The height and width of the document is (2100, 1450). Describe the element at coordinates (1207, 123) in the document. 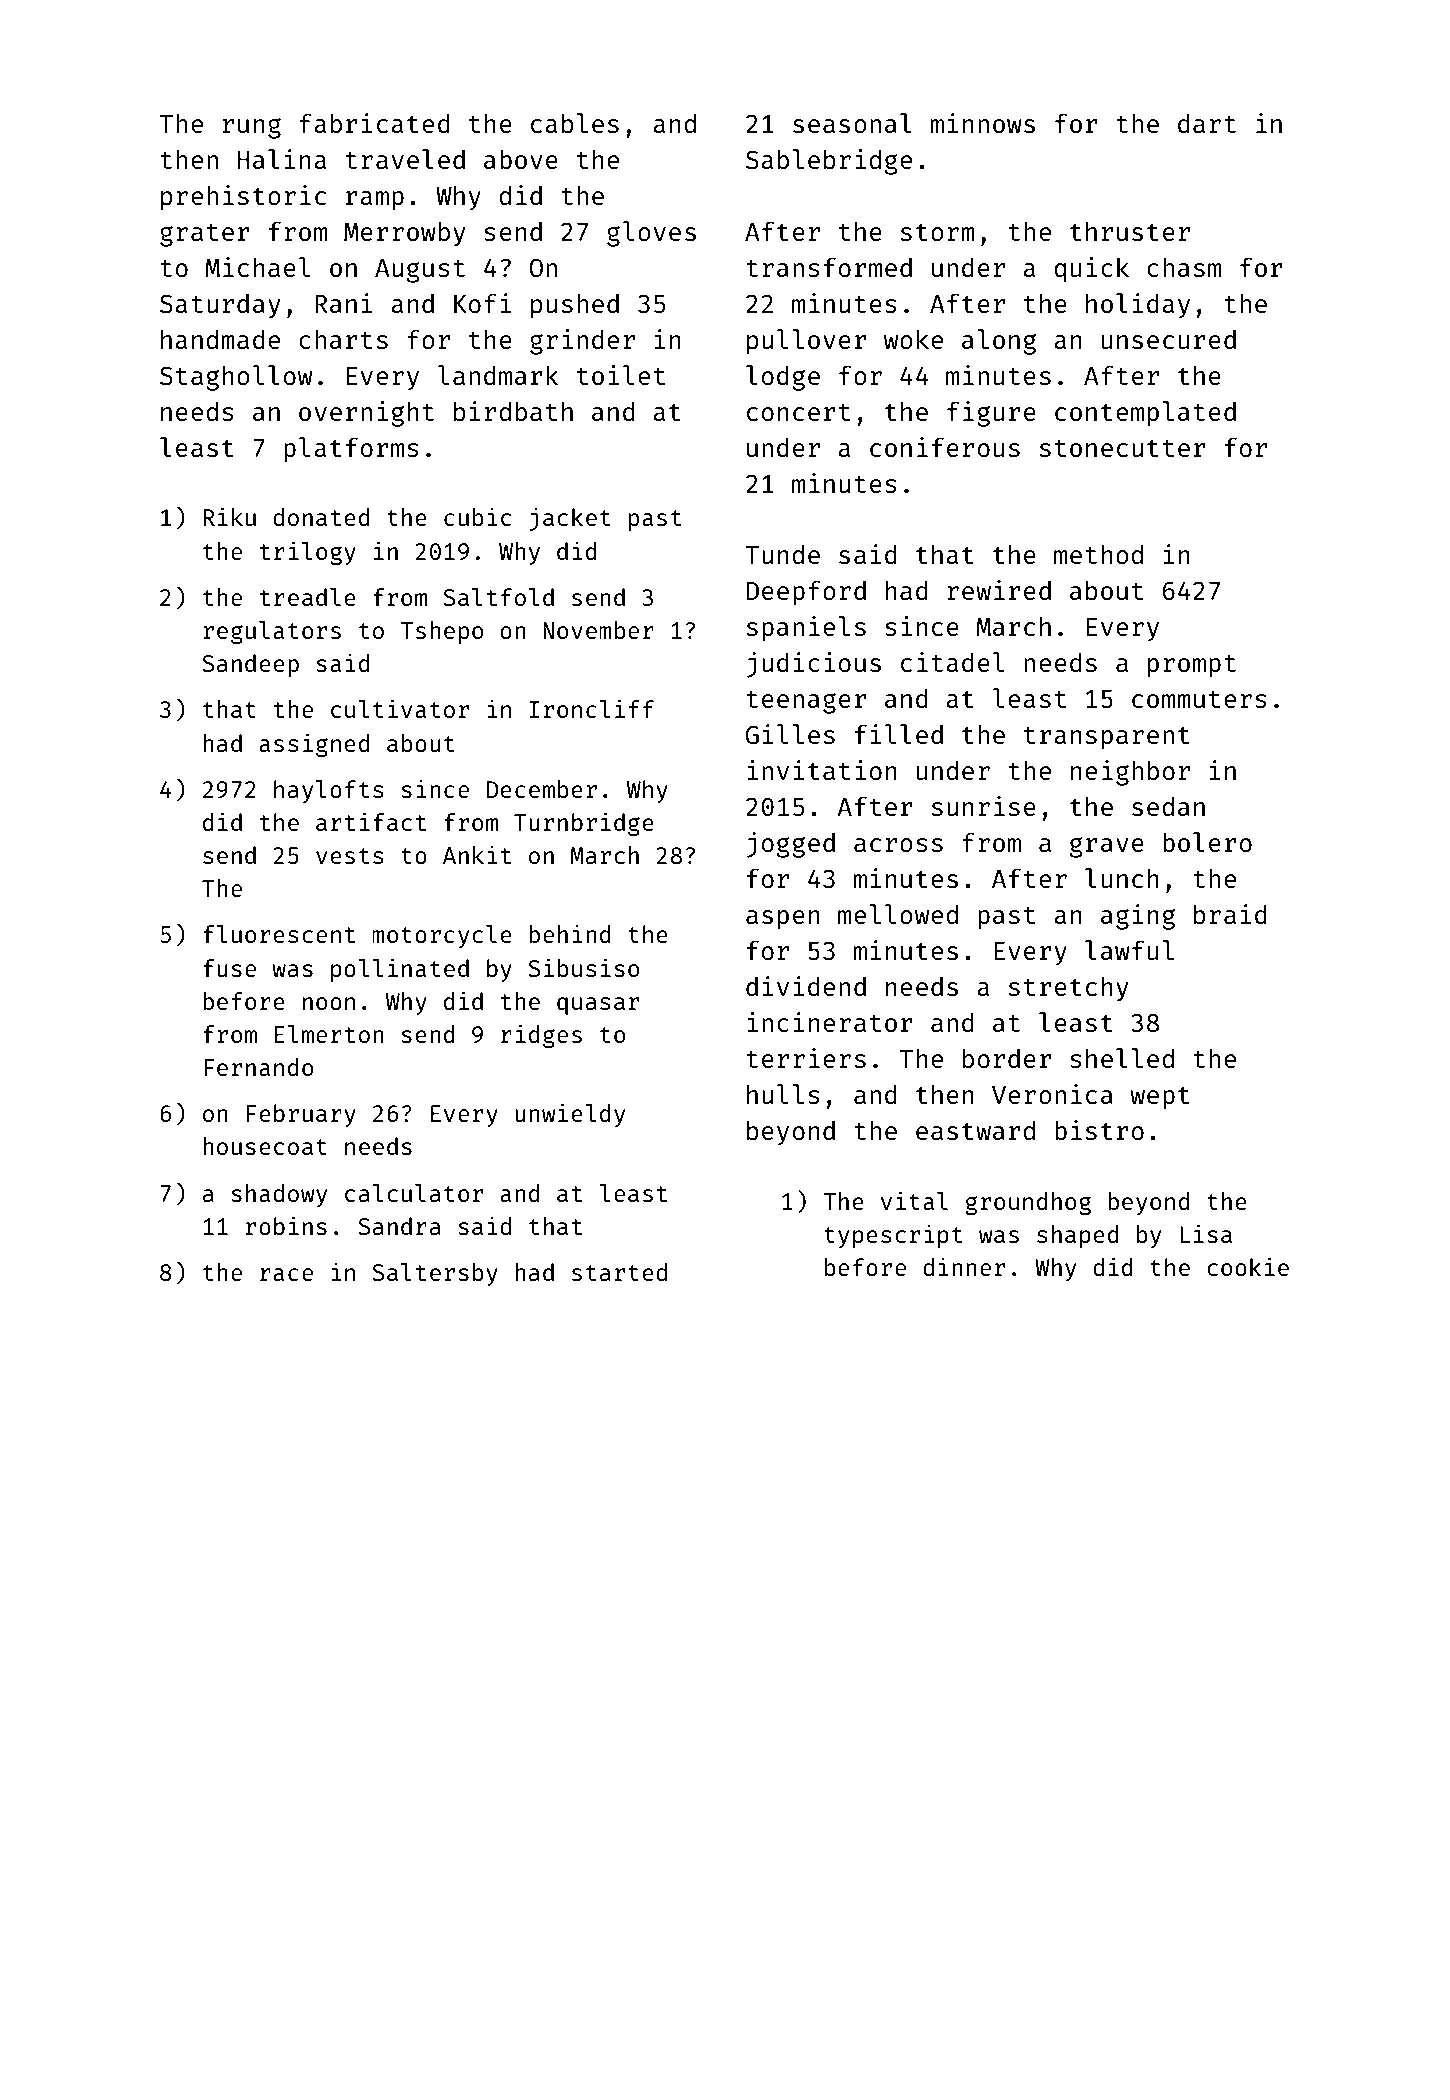

I see `dart` at that location.
